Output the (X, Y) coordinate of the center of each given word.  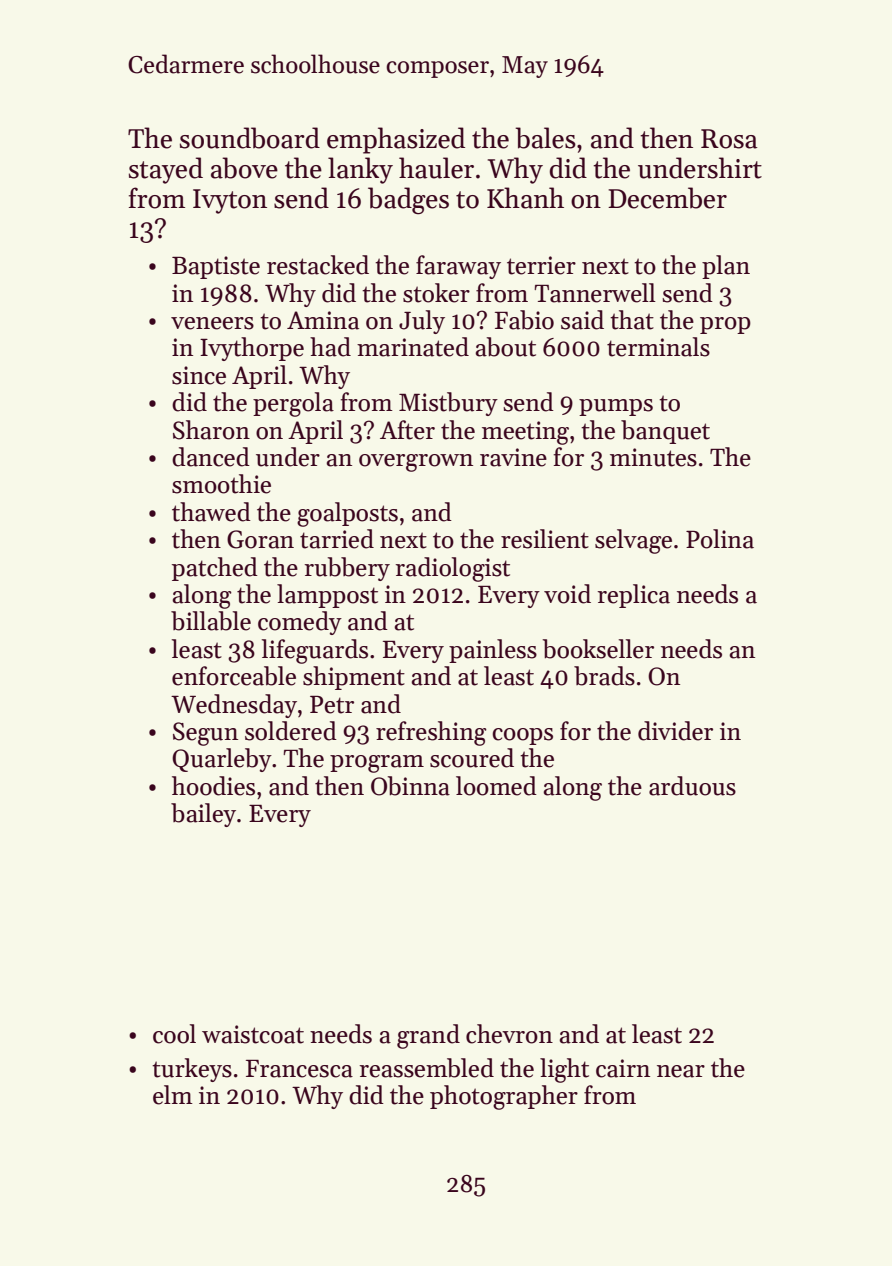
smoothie (221, 484)
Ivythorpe (252, 349)
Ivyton (230, 201)
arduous (692, 786)
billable (211, 621)
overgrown (416, 463)
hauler (436, 168)
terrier (541, 265)
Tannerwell (595, 293)
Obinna (410, 786)
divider (675, 731)
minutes (653, 457)
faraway (458, 267)
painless (493, 651)
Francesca (299, 1069)
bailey (203, 815)
